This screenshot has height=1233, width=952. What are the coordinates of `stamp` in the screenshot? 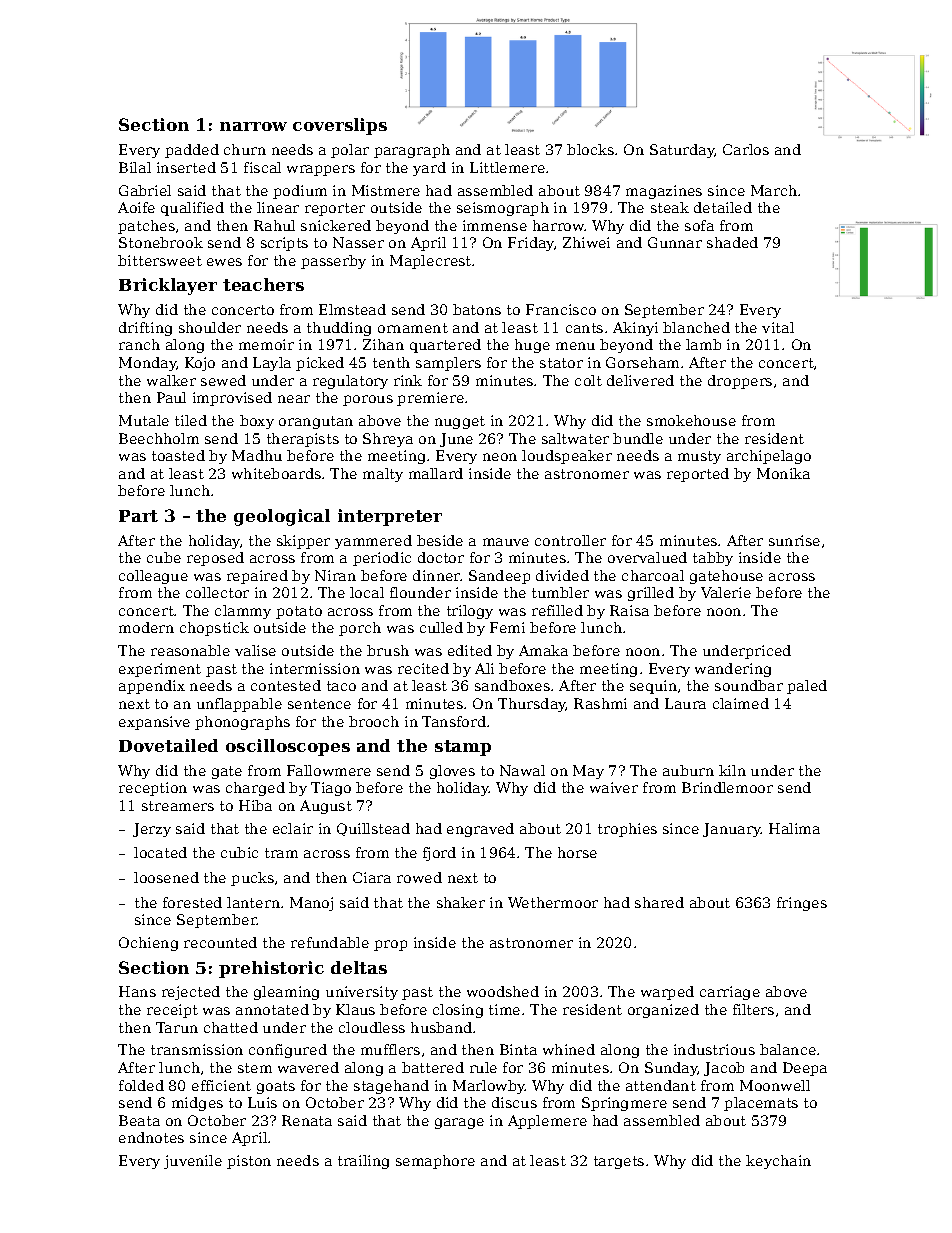 It's located at (463, 748).
